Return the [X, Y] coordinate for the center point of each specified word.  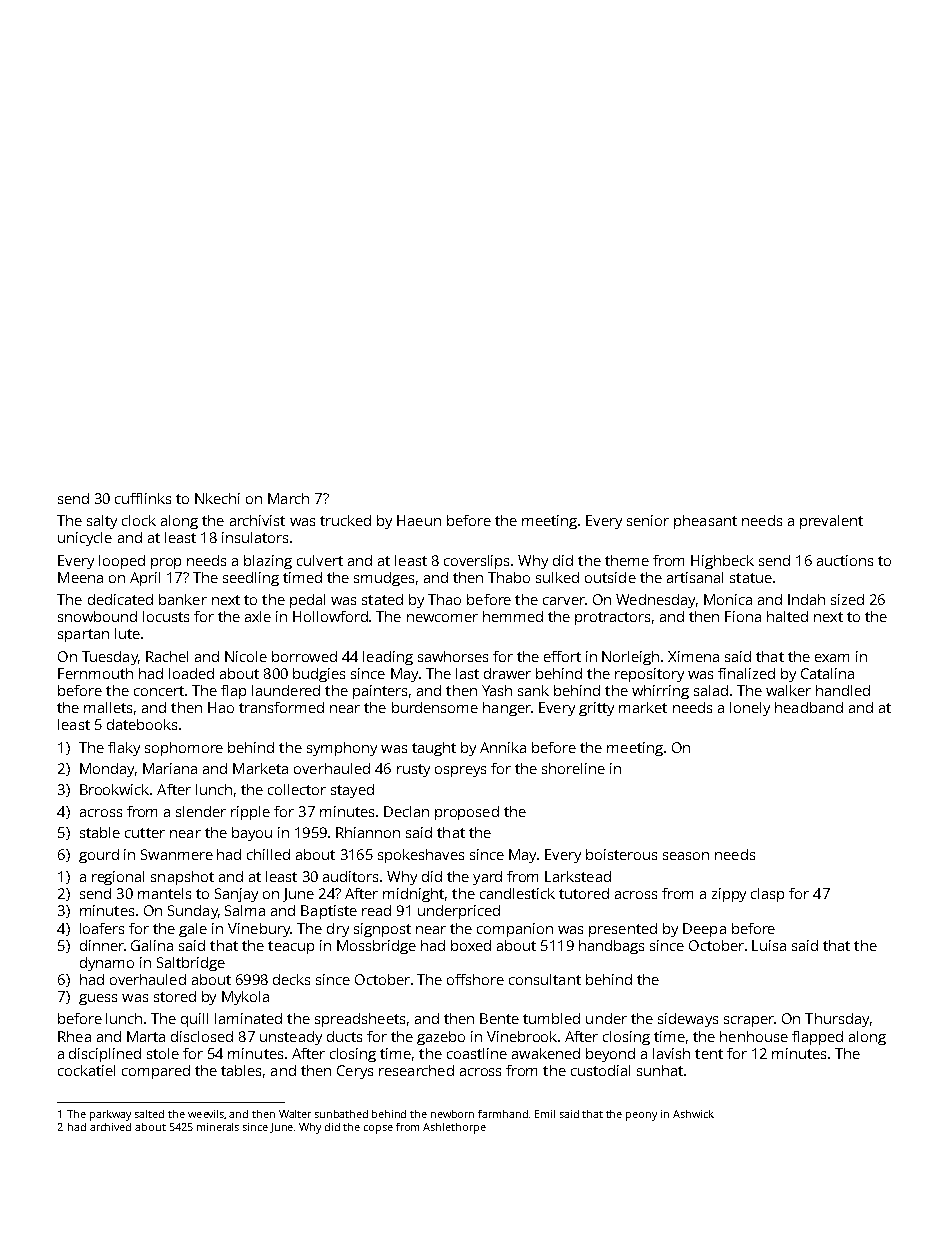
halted [787, 616]
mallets [108, 707]
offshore [475, 979]
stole [163, 1053]
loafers [102, 928]
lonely [750, 709]
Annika [503, 747]
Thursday [837, 1020]
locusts [166, 616]
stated [382, 599]
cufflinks [143, 498]
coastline [477, 1053]
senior [648, 520]
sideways [688, 1020]
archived [110, 1127]
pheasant [705, 522]
